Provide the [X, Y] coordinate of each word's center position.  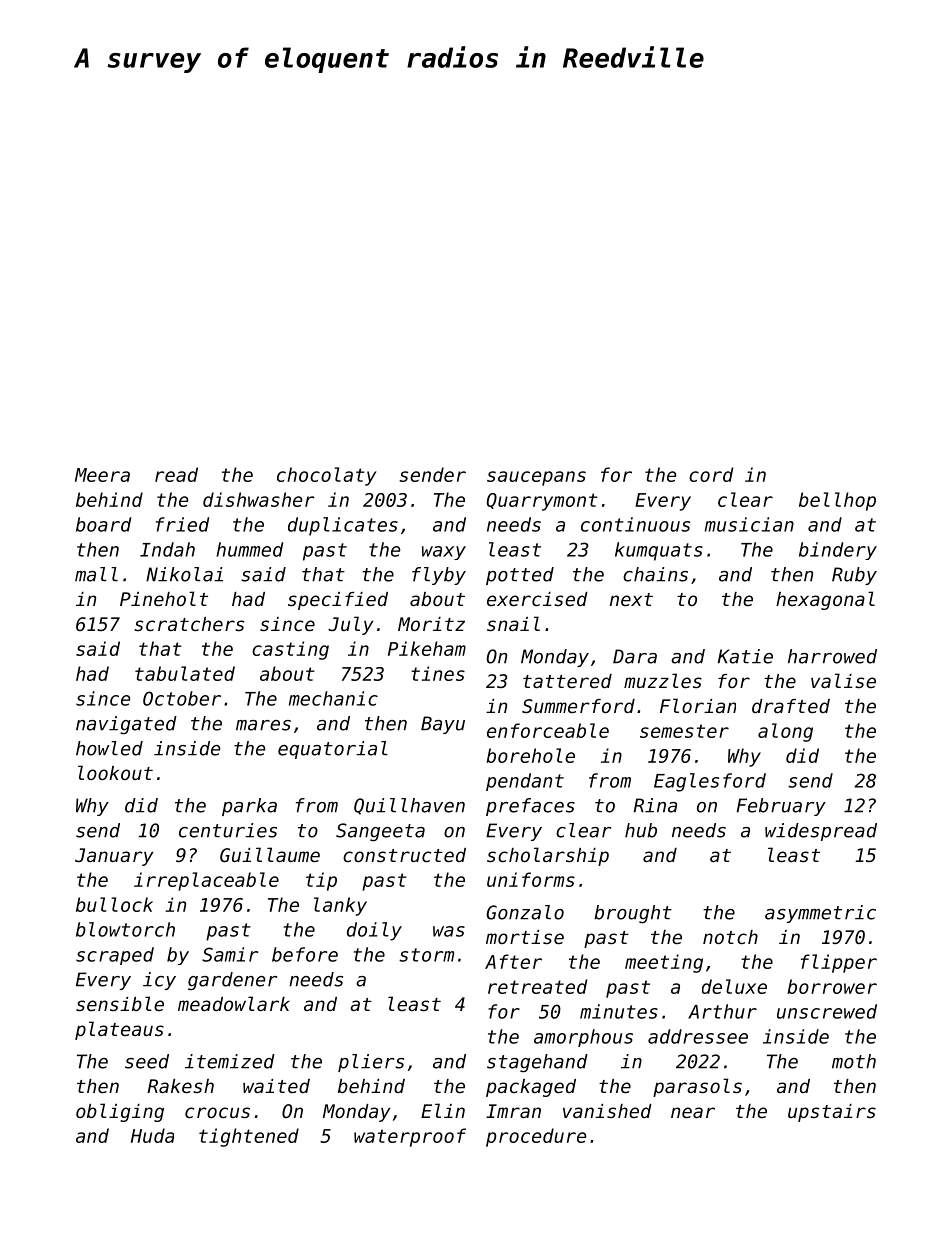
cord [711, 474]
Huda [152, 1135]
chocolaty [327, 476]
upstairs [832, 1113]
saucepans [536, 478]
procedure [536, 1137]
